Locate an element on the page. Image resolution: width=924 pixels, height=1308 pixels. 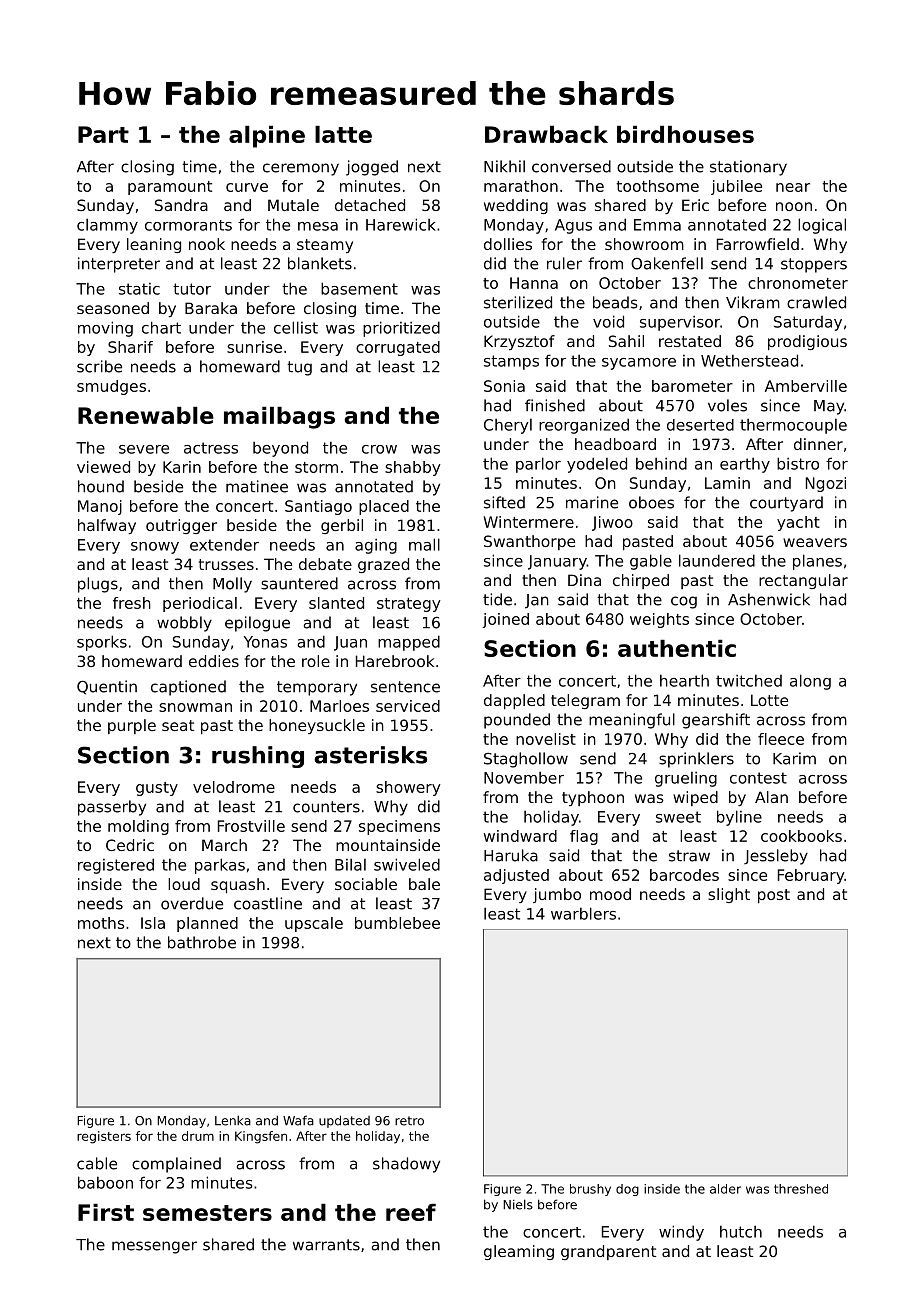
nook is located at coordinates (207, 244).
